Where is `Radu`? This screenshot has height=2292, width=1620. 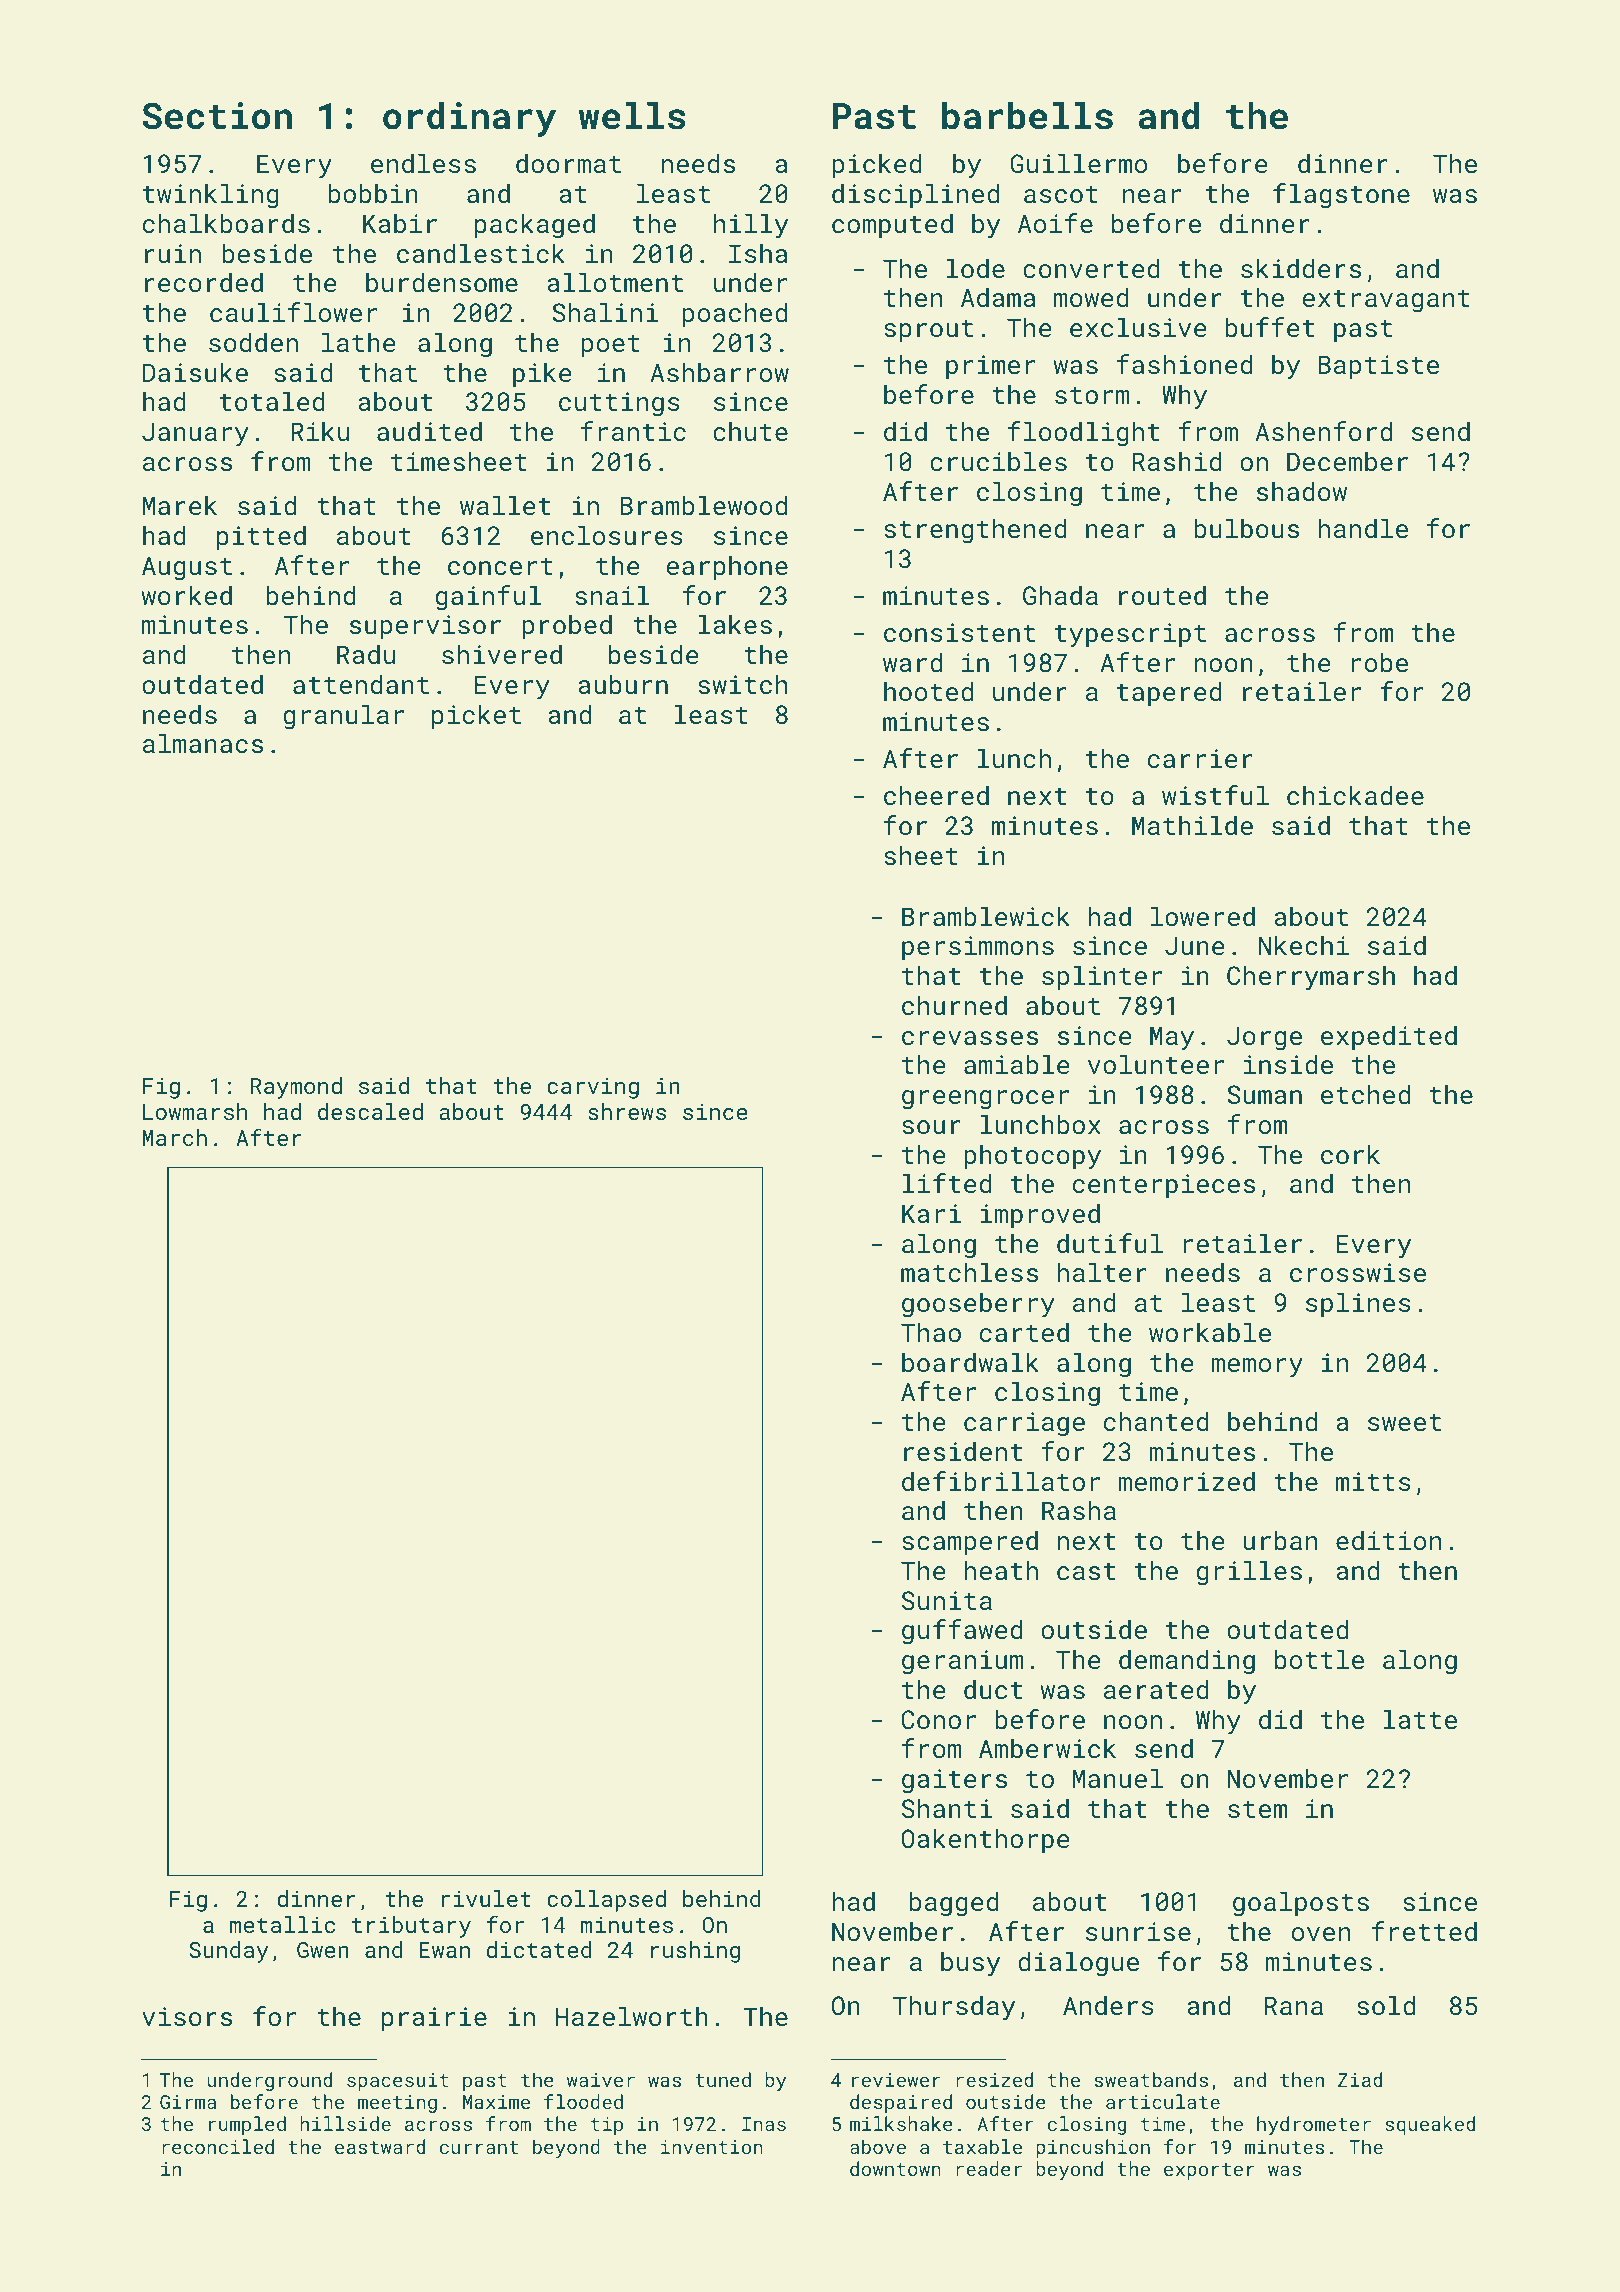 Radu is located at coordinates (366, 654).
